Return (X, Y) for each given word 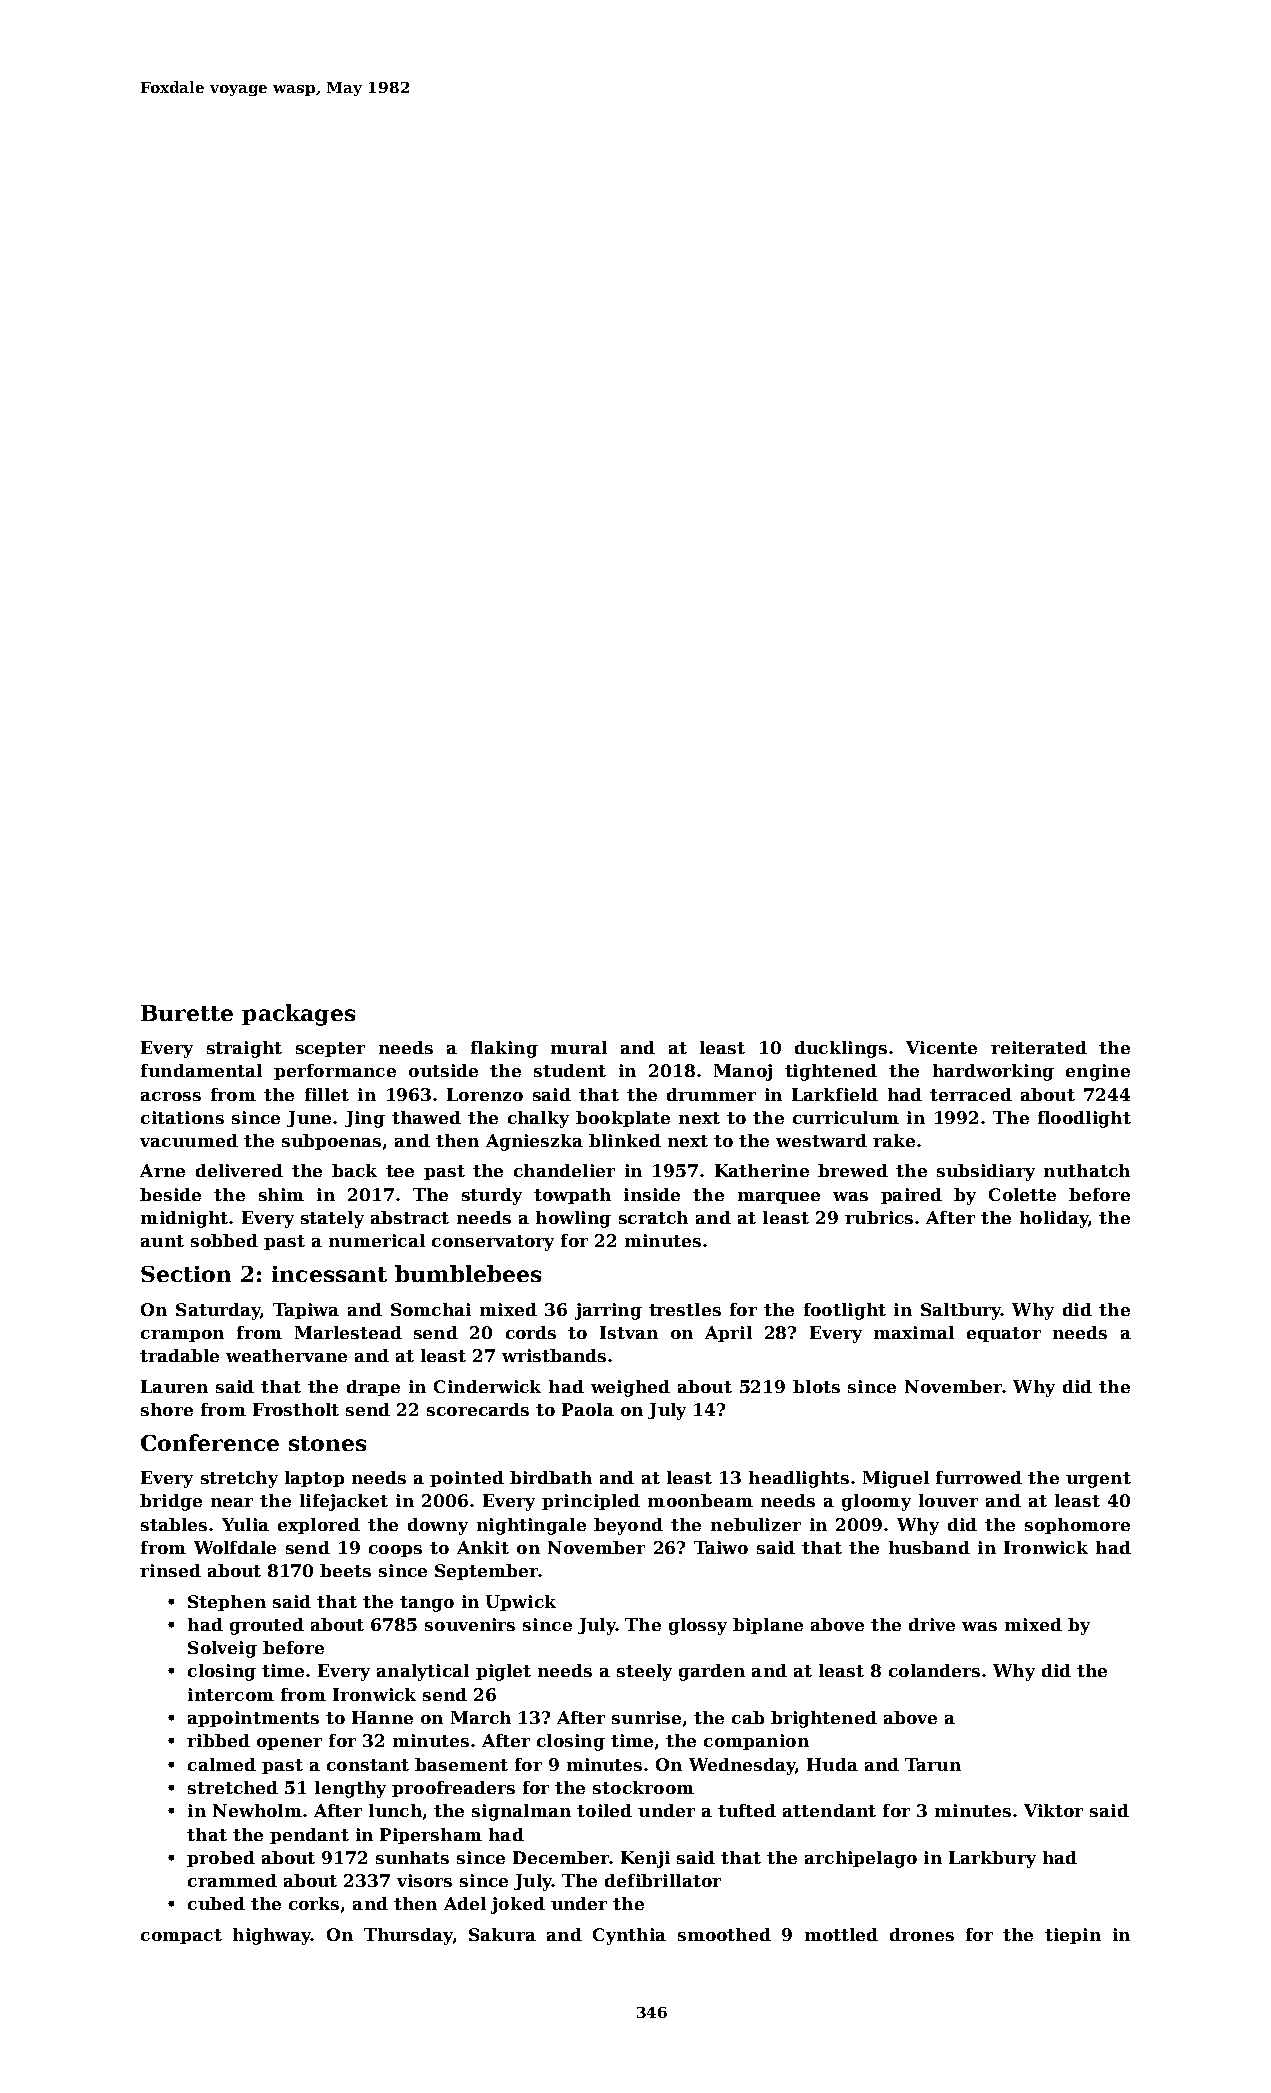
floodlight (1084, 1119)
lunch (395, 1810)
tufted (747, 1810)
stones (327, 1443)
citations (182, 1117)
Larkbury (992, 1859)
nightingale (531, 1526)
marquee (779, 1198)
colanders (934, 1670)
